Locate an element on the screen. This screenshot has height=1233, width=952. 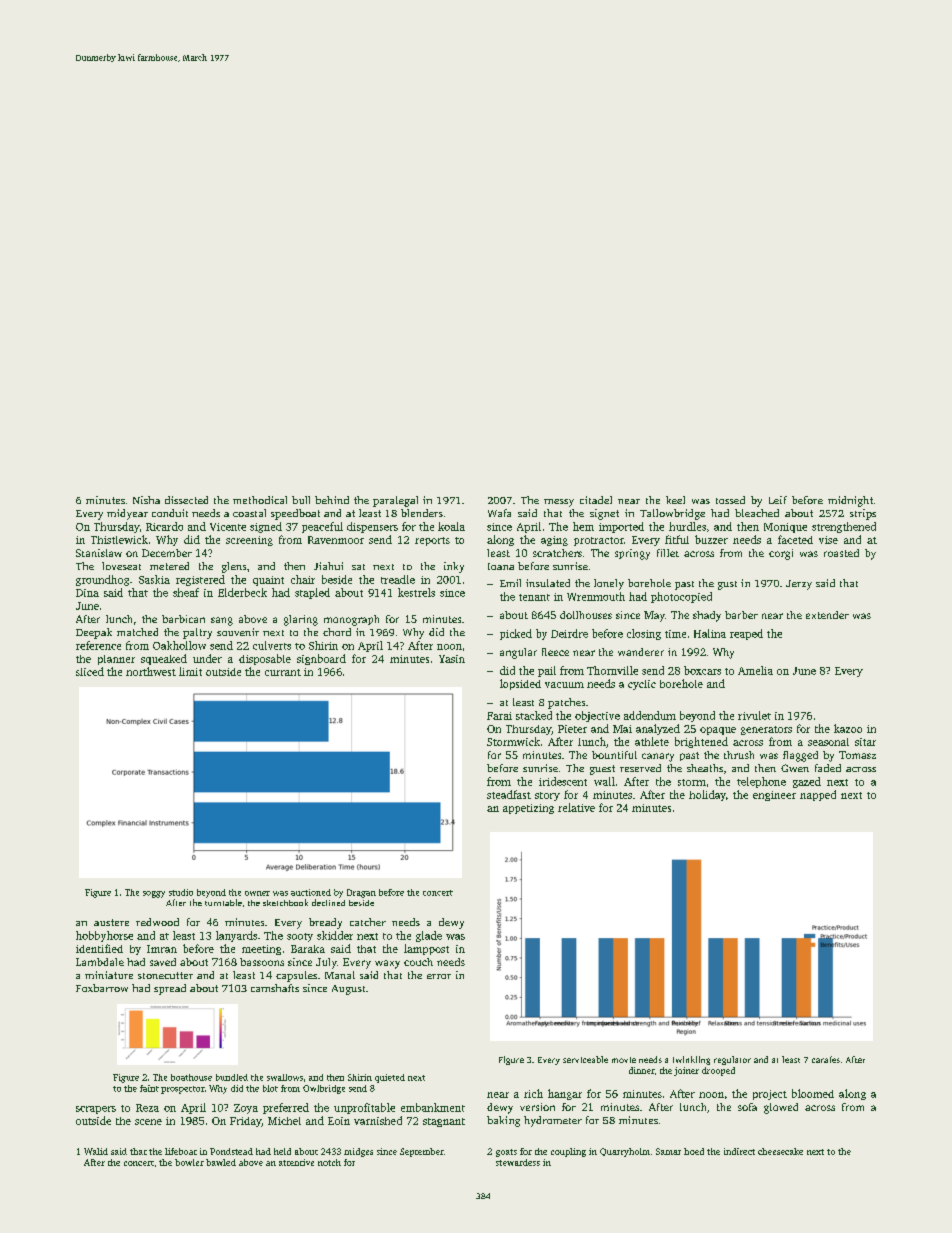
quieted is located at coordinates (390, 1078).
